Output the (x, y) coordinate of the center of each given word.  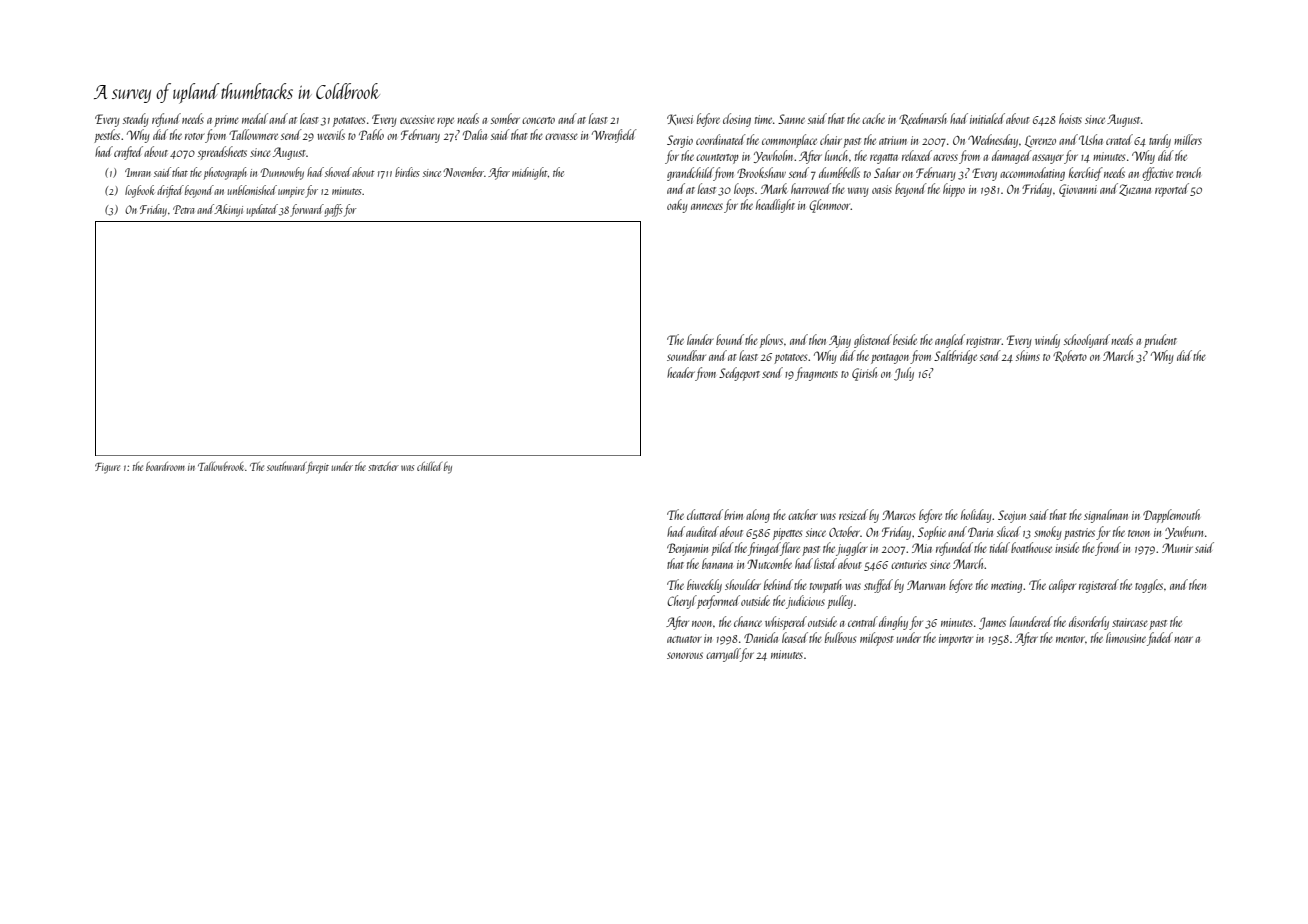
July (904, 374)
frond (1108, 549)
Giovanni (1078, 190)
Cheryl (682, 602)
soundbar (686, 355)
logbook (140, 191)
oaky (677, 206)
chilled (429, 466)
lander (700, 339)
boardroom (165, 466)
